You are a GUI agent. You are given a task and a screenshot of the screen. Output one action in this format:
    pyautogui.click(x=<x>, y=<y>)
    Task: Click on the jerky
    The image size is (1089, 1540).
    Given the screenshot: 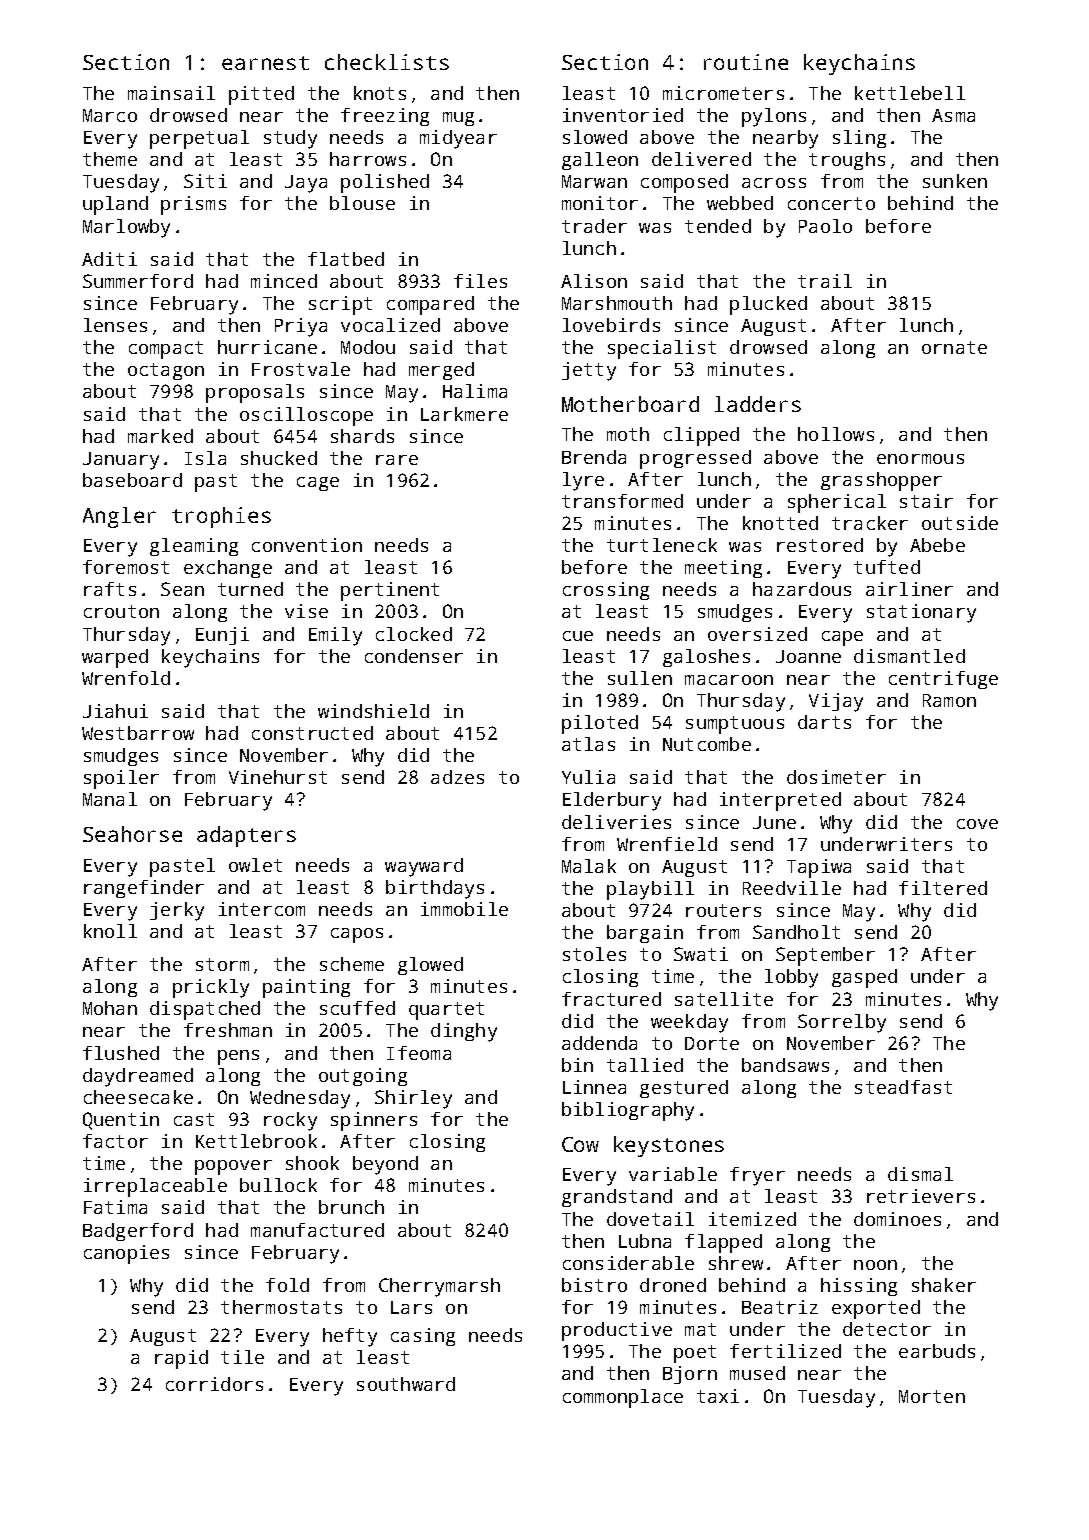 What is the action you would take?
    pyautogui.click(x=177, y=911)
